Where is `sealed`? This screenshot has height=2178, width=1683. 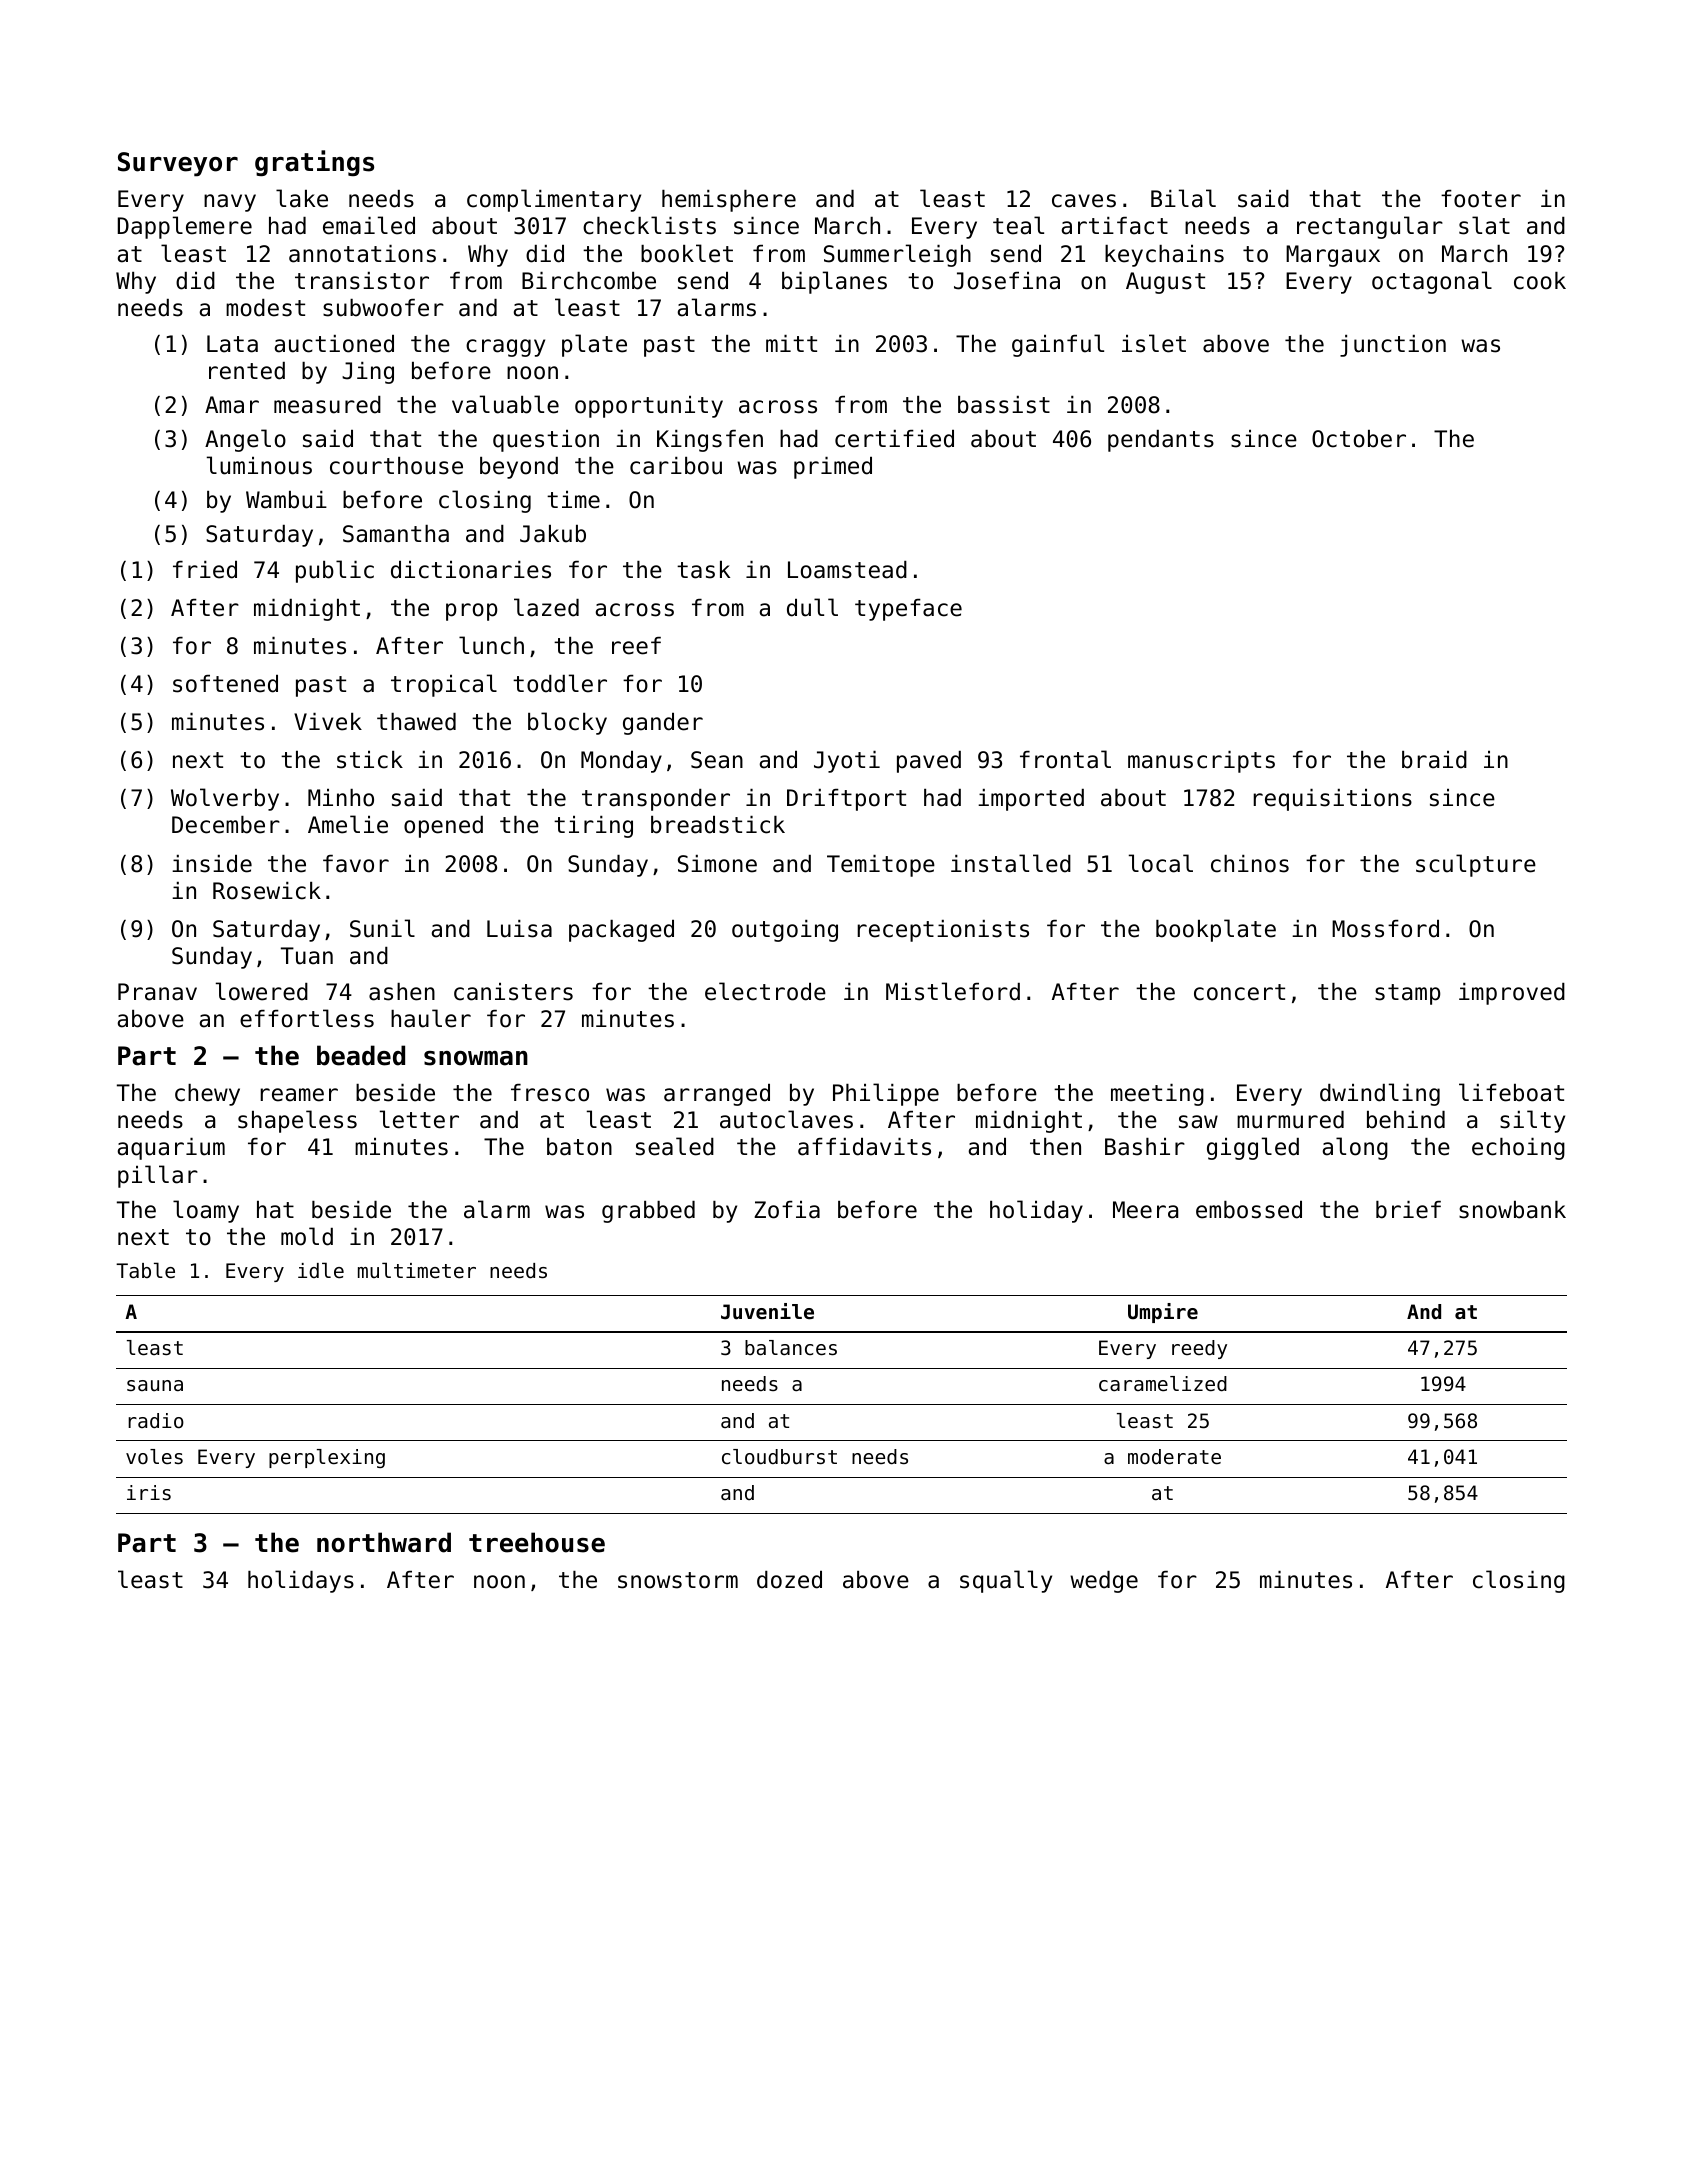
sealed is located at coordinates (675, 1146).
